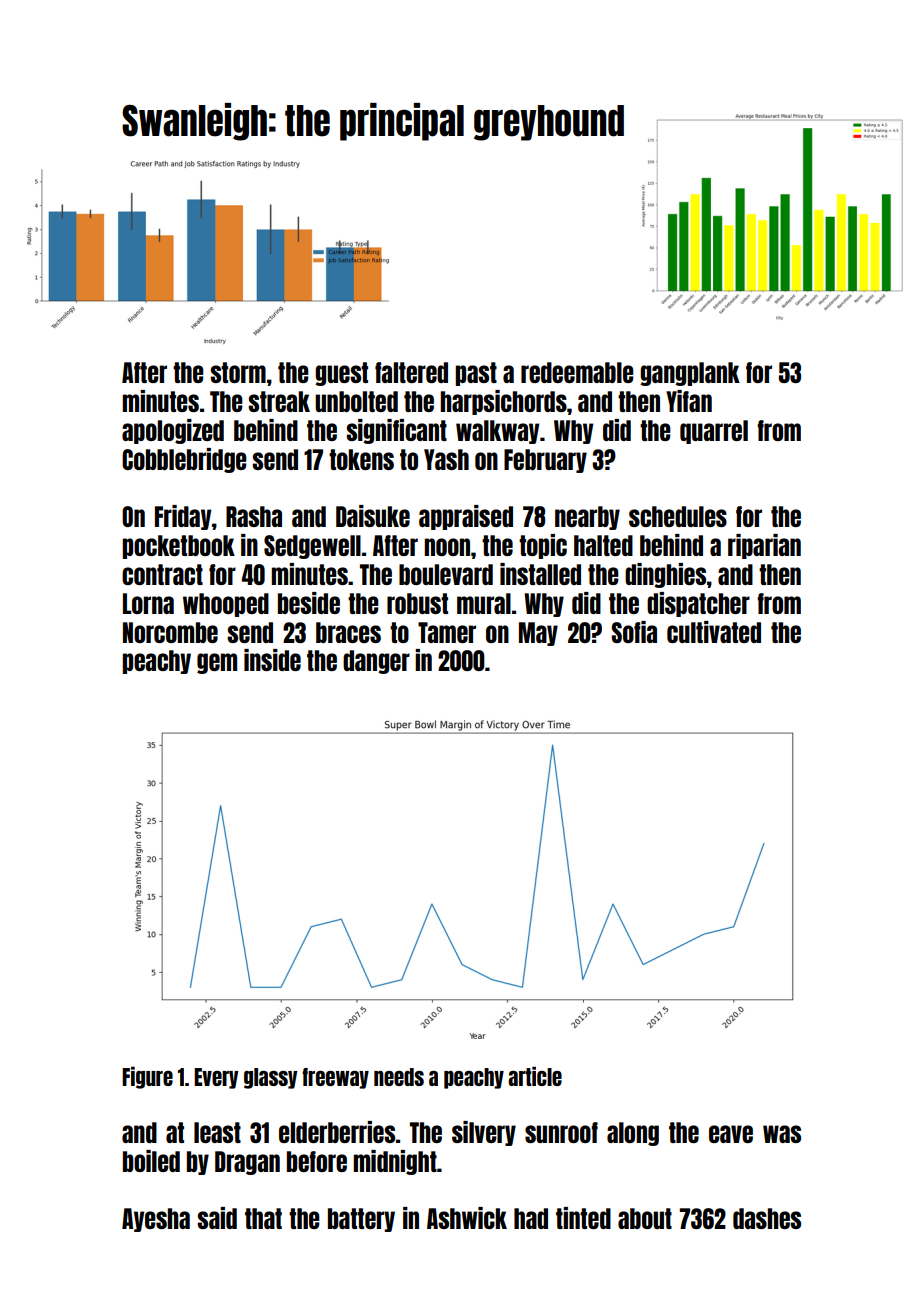 The width and height of the screenshot is (924, 1312). Describe the element at coordinates (238, 372) in the screenshot. I see `storm` at that location.
